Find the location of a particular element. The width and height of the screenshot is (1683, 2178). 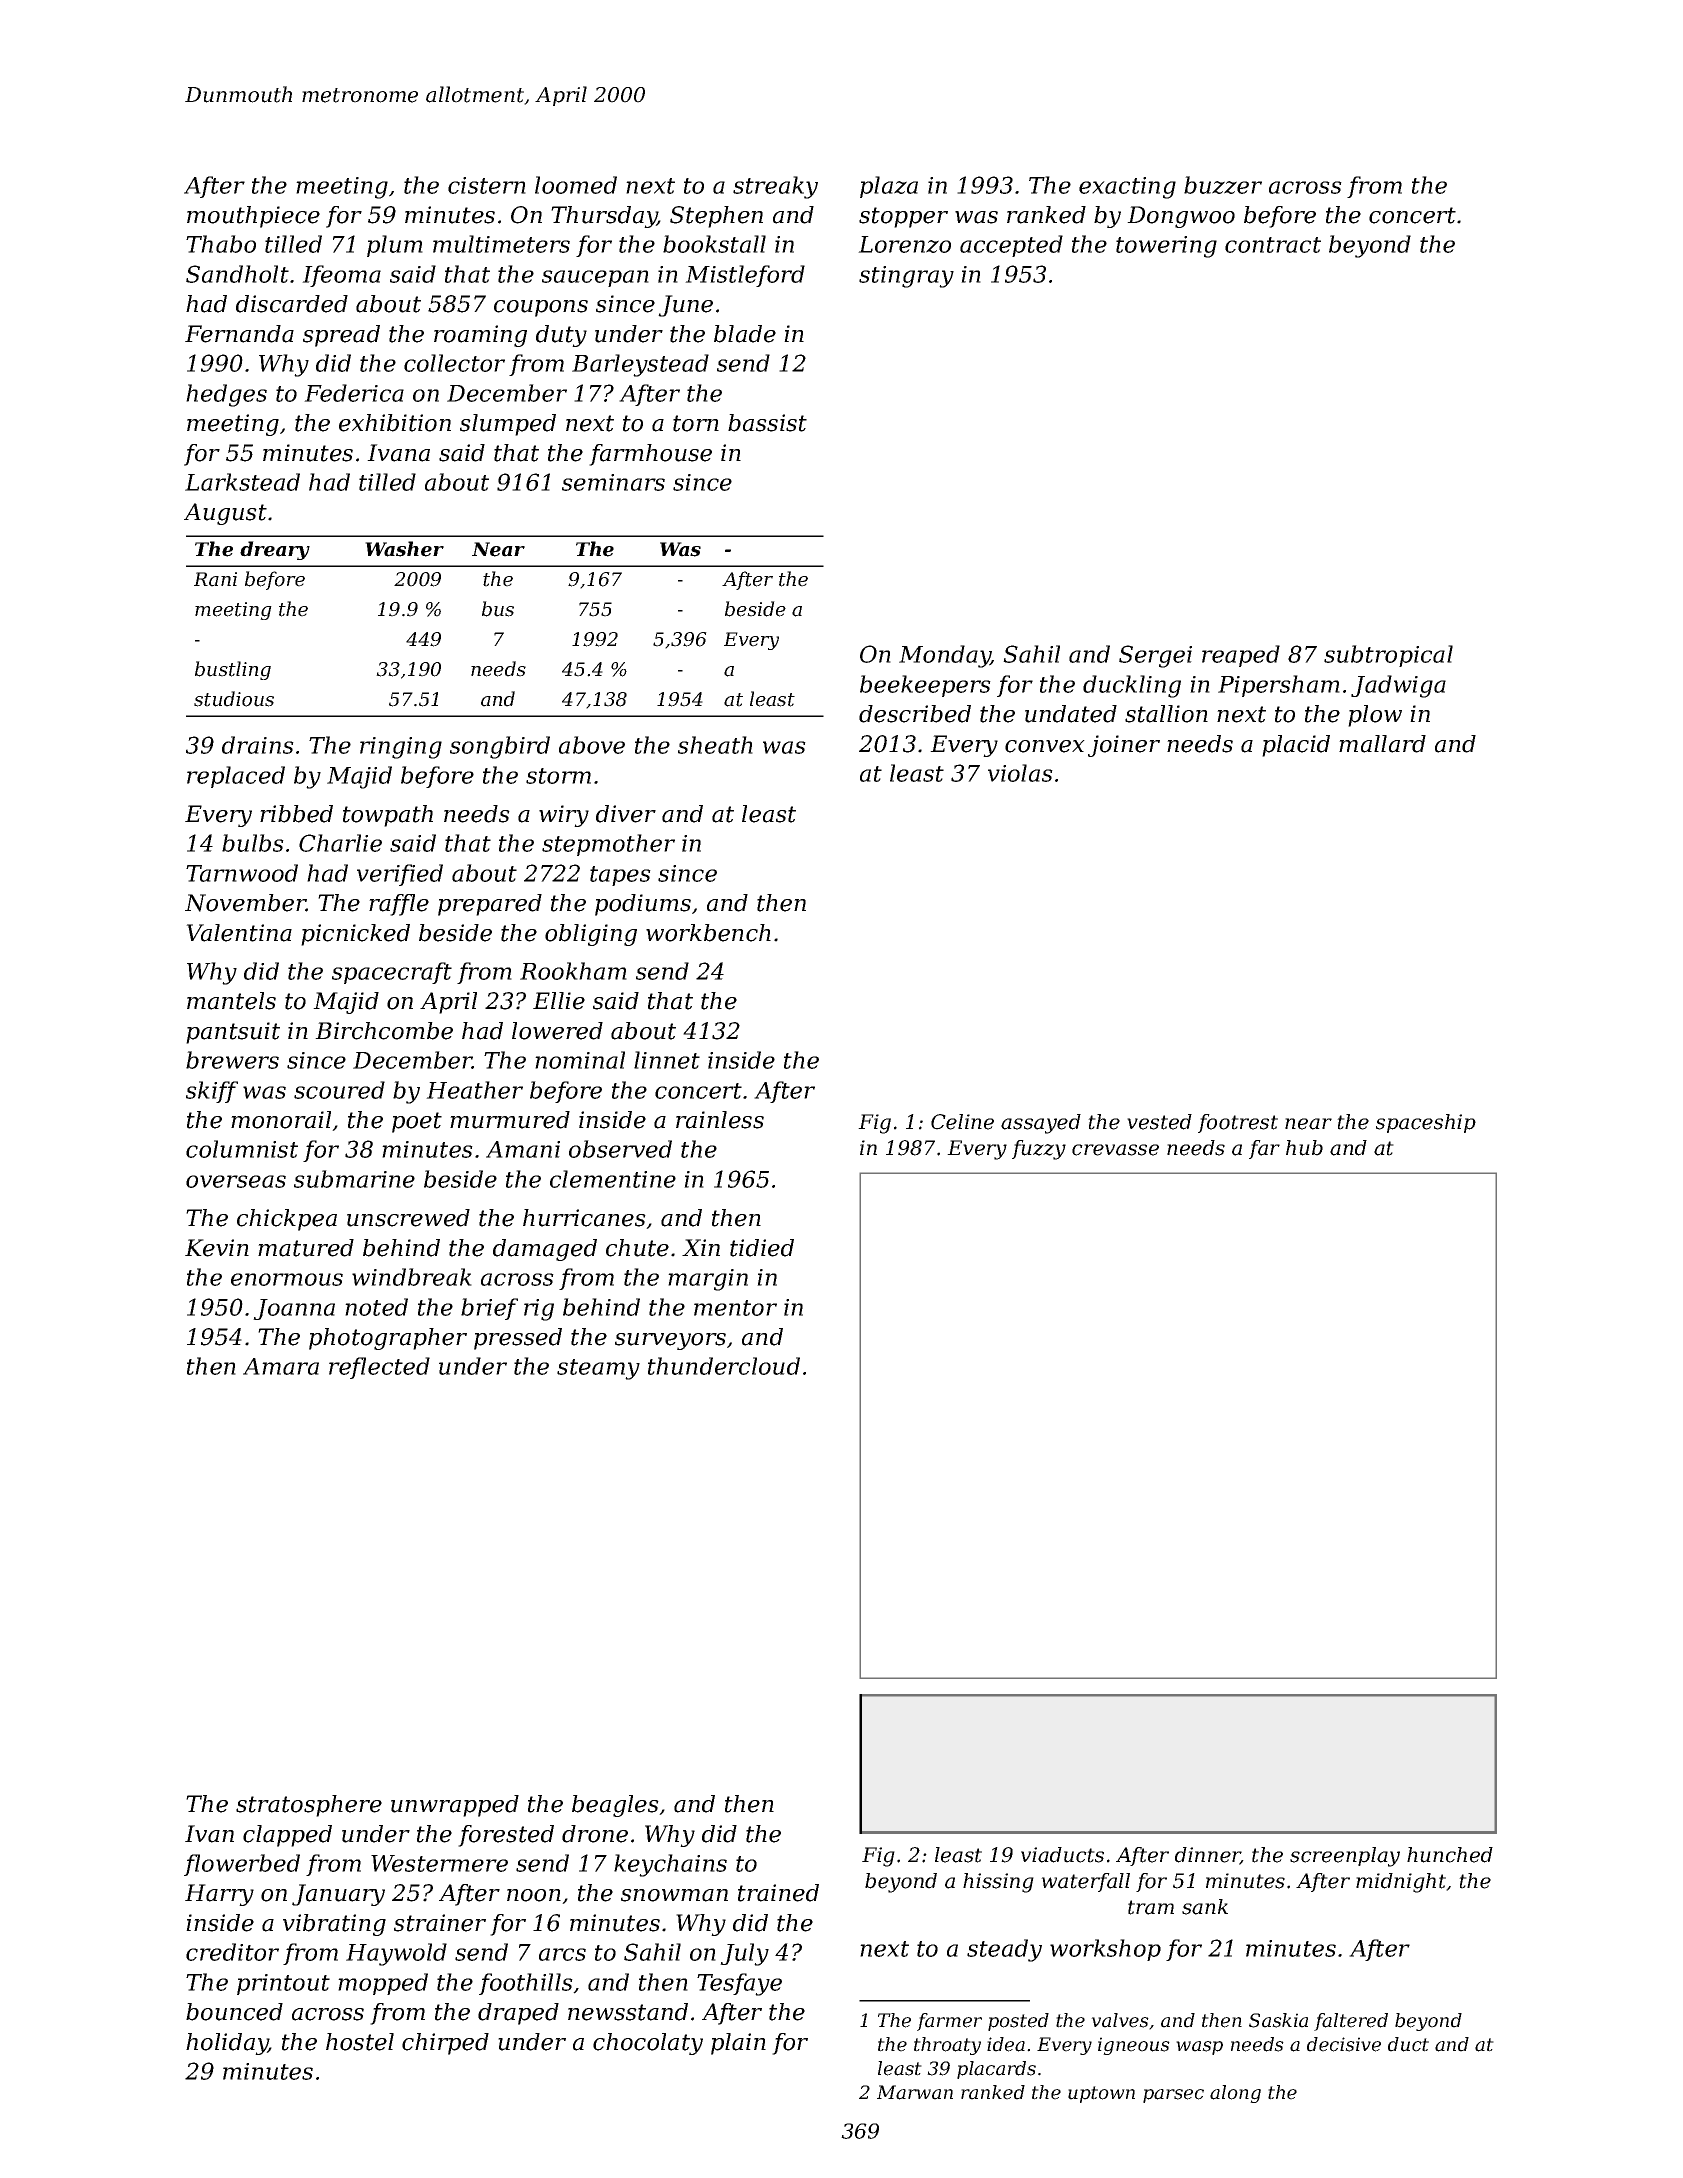

spaceship is located at coordinates (1426, 1123).
